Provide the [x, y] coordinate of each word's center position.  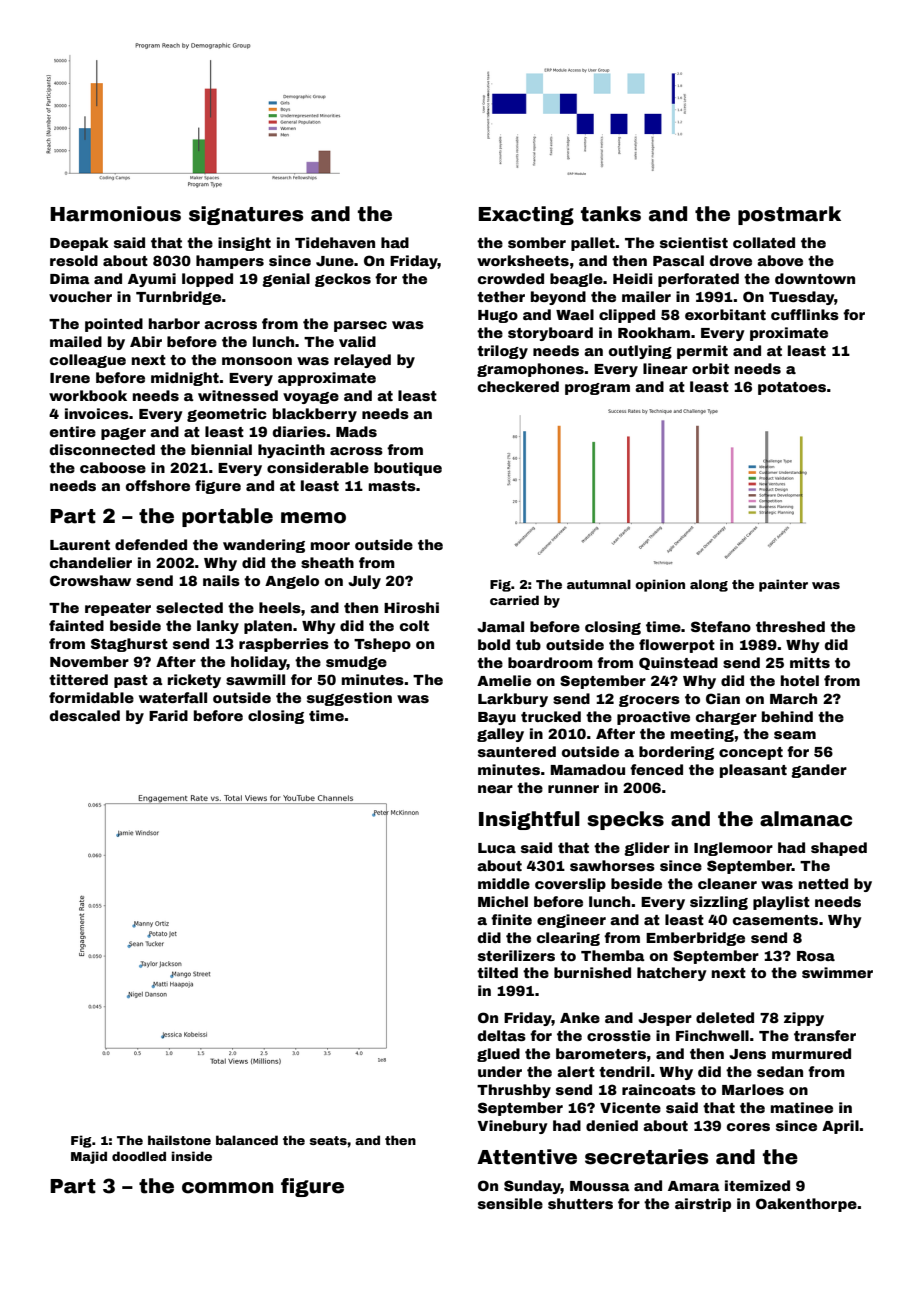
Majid [89, 1157]
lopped [207, 280]
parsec [360, 326]
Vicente [630, 1107]
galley [500, 735]
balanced [247, 1140]
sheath [327, 562]
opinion [660, 585]
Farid [168, 715]
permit [702, 352]
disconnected [102, 449]
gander [819, 771]
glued [498, 1055]
